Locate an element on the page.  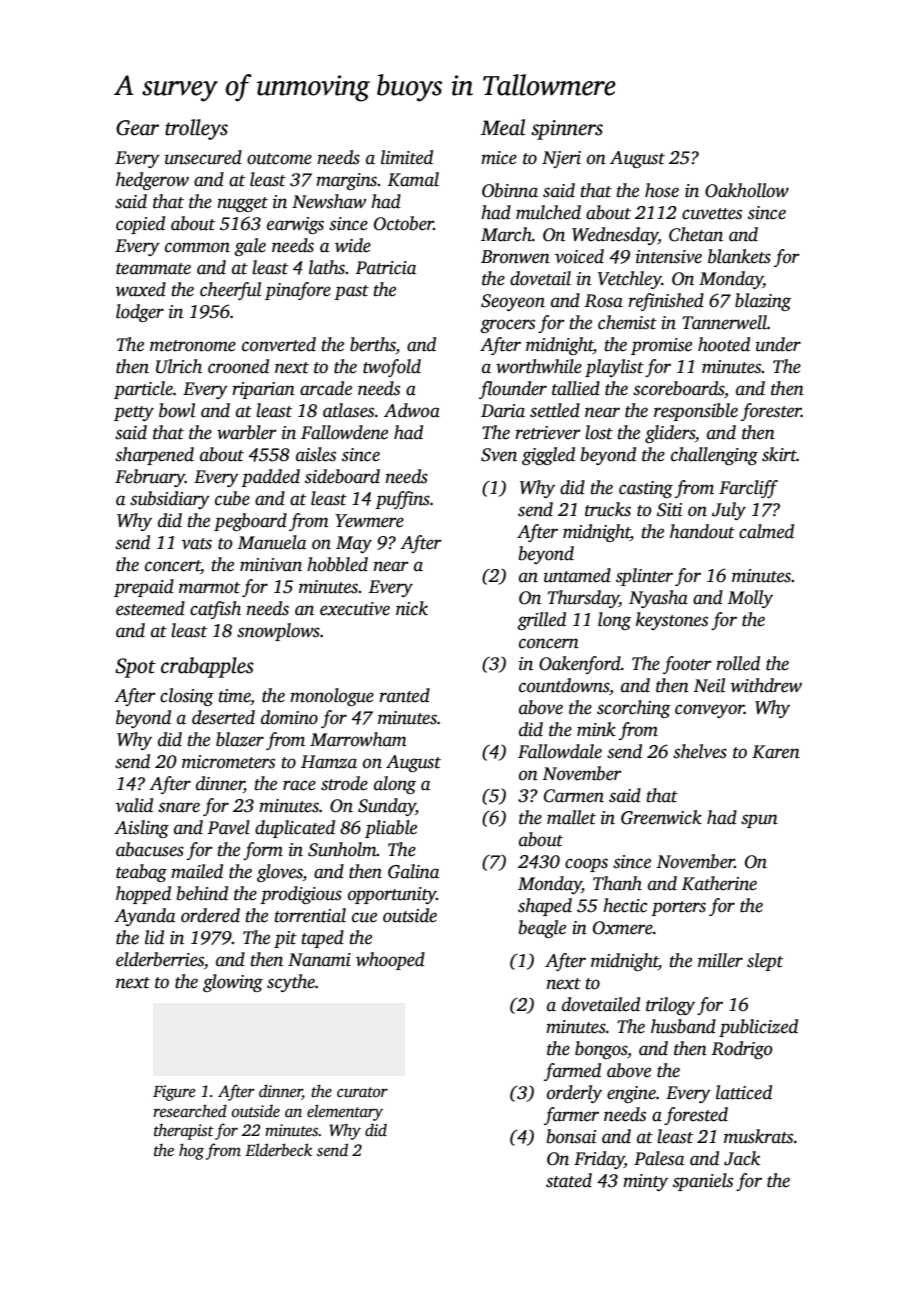
hedgerow is located at coordinates (152, 181).
